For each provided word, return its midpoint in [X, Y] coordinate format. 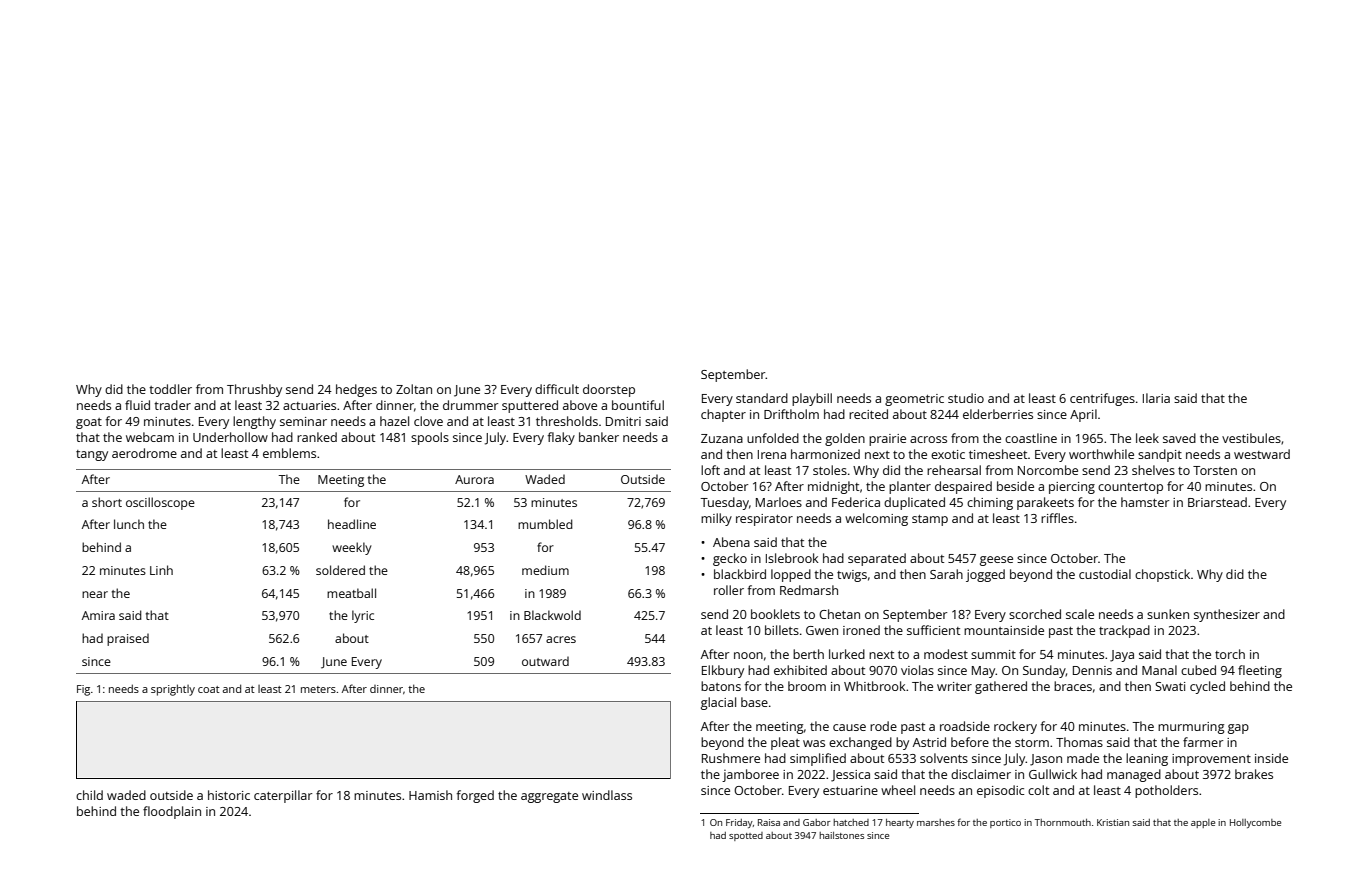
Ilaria [1156, 398]
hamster [1145, 502]
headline [352, 524]
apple [1203, 823]
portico [1005, 823]
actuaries [309, 405]
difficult [557, 389]
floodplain [172, 812]
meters [318, 689]
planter [910, 487]
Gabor [816, 822]
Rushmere [731, 758]
